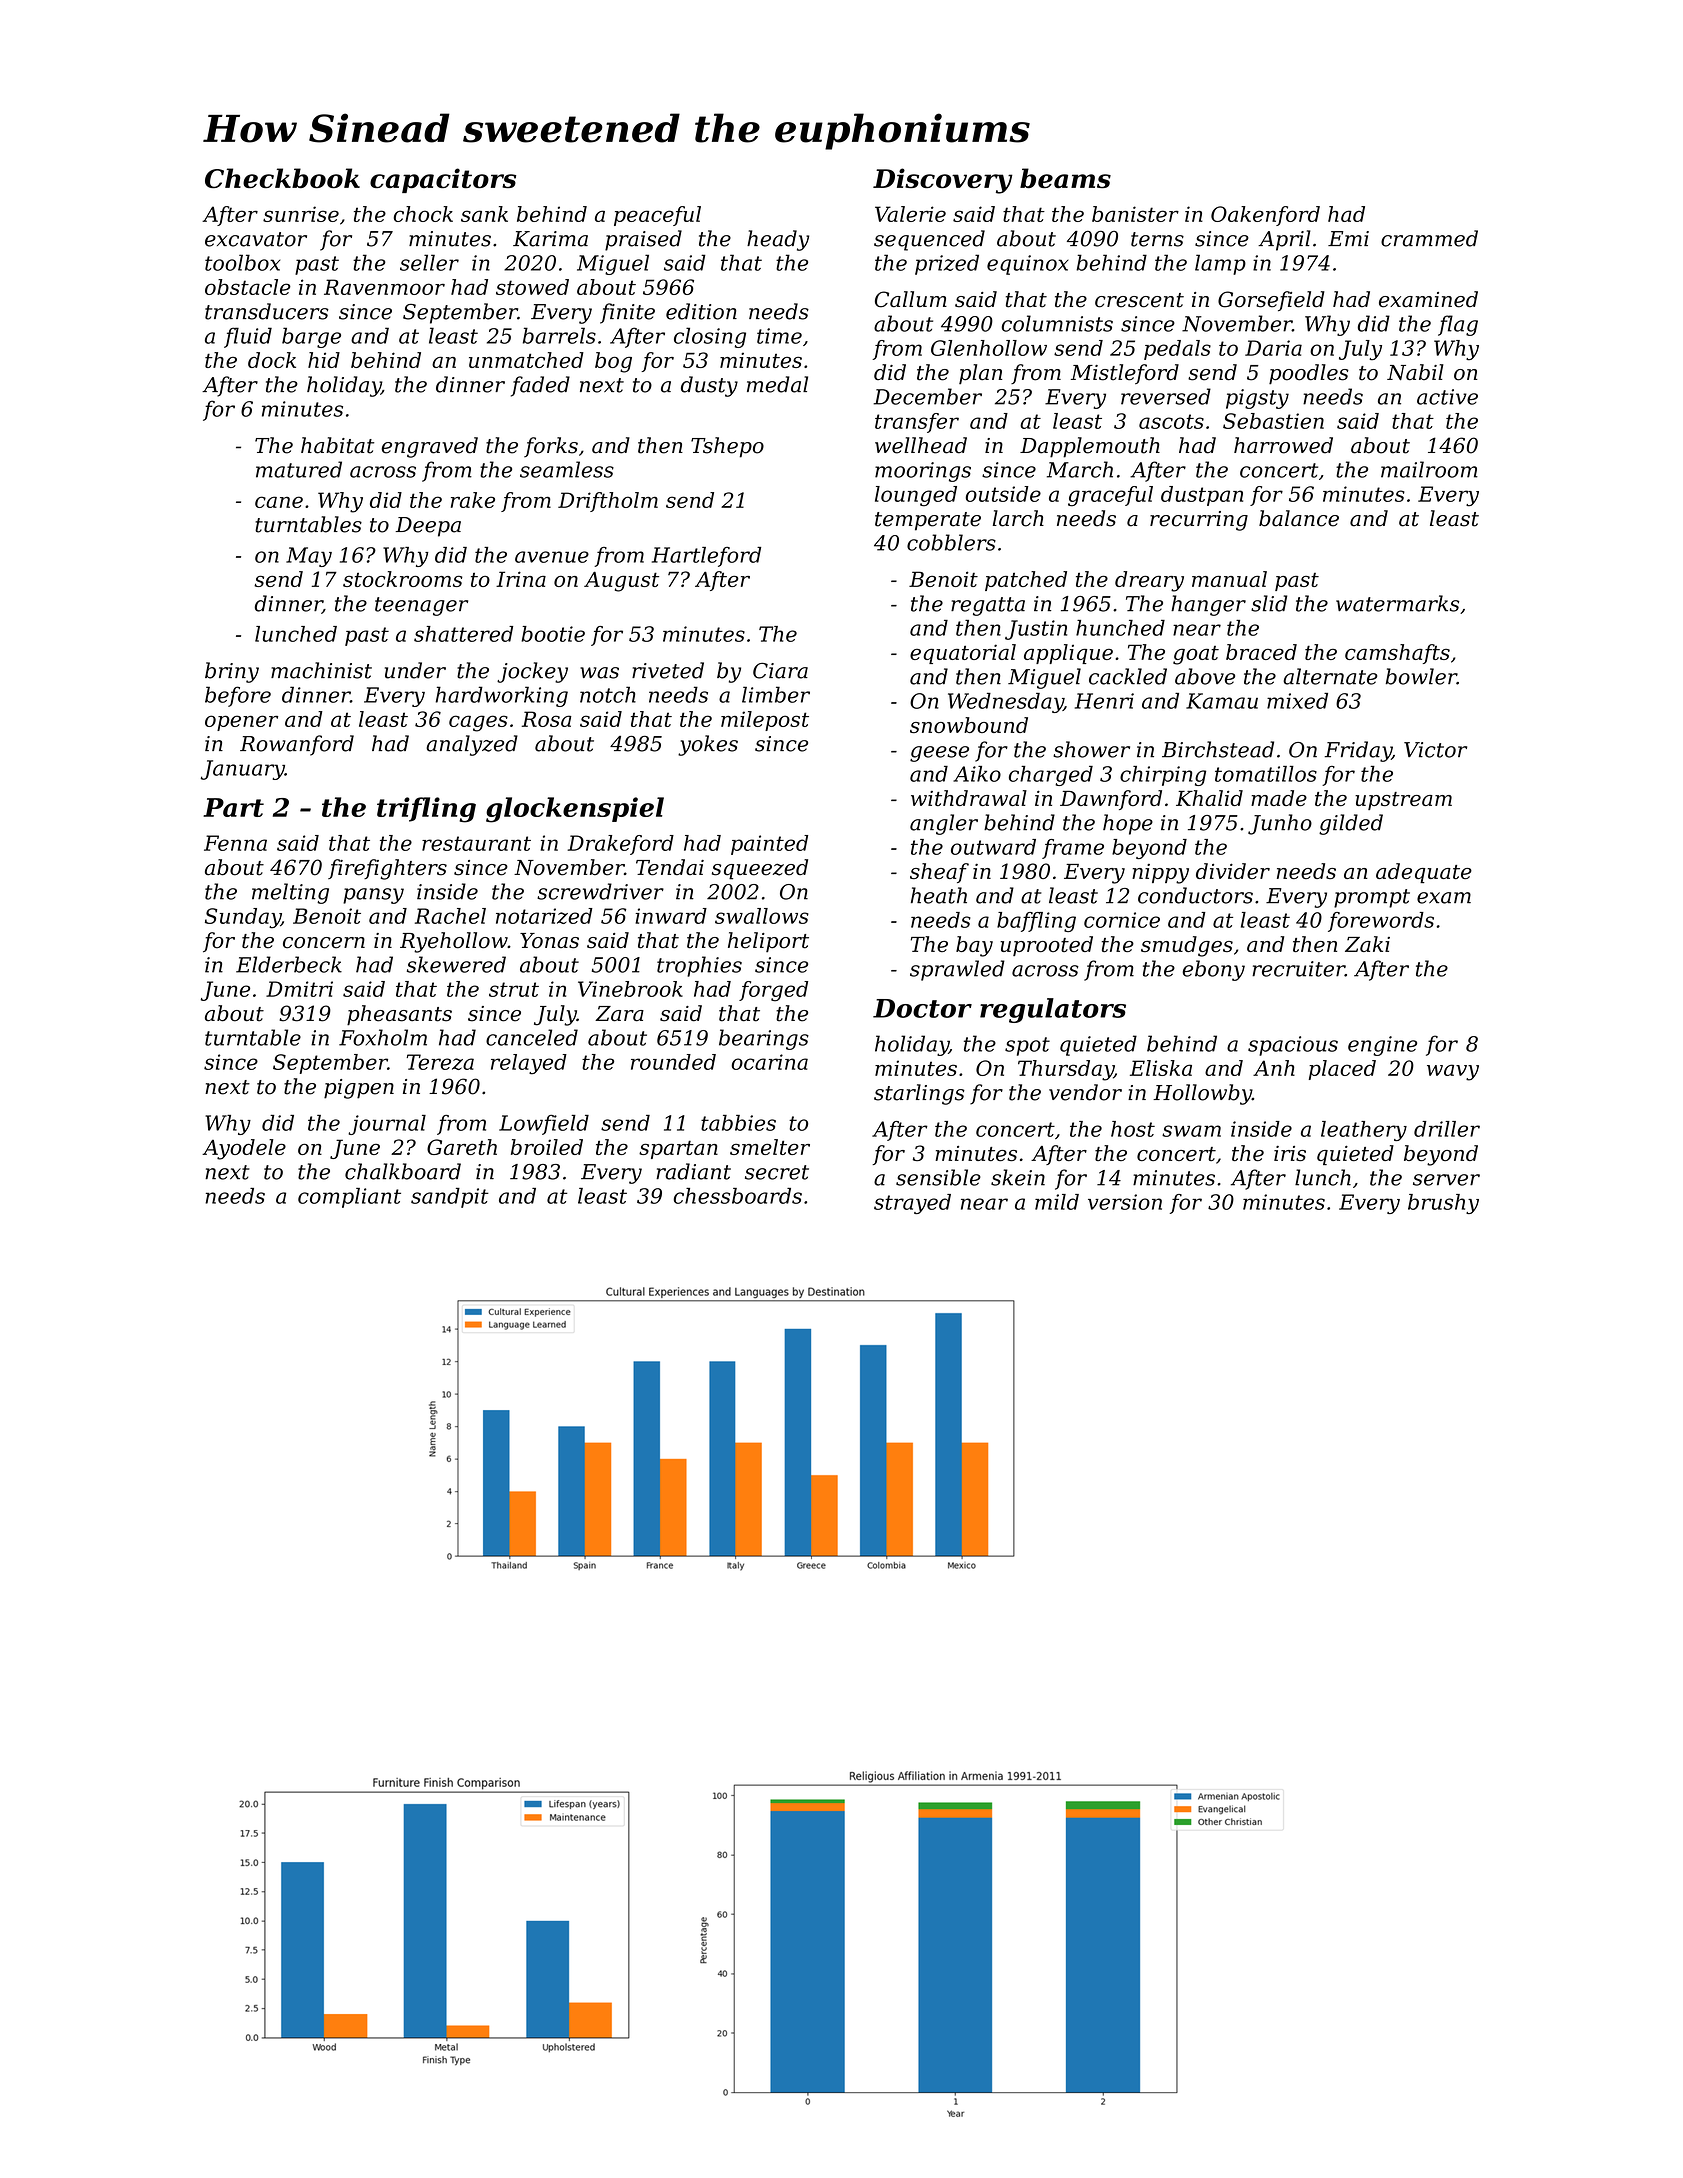 The image size is (1683, 2178). Describe the element at coordinates (1209, 798) in the page. I see `Khalid` at that location.
